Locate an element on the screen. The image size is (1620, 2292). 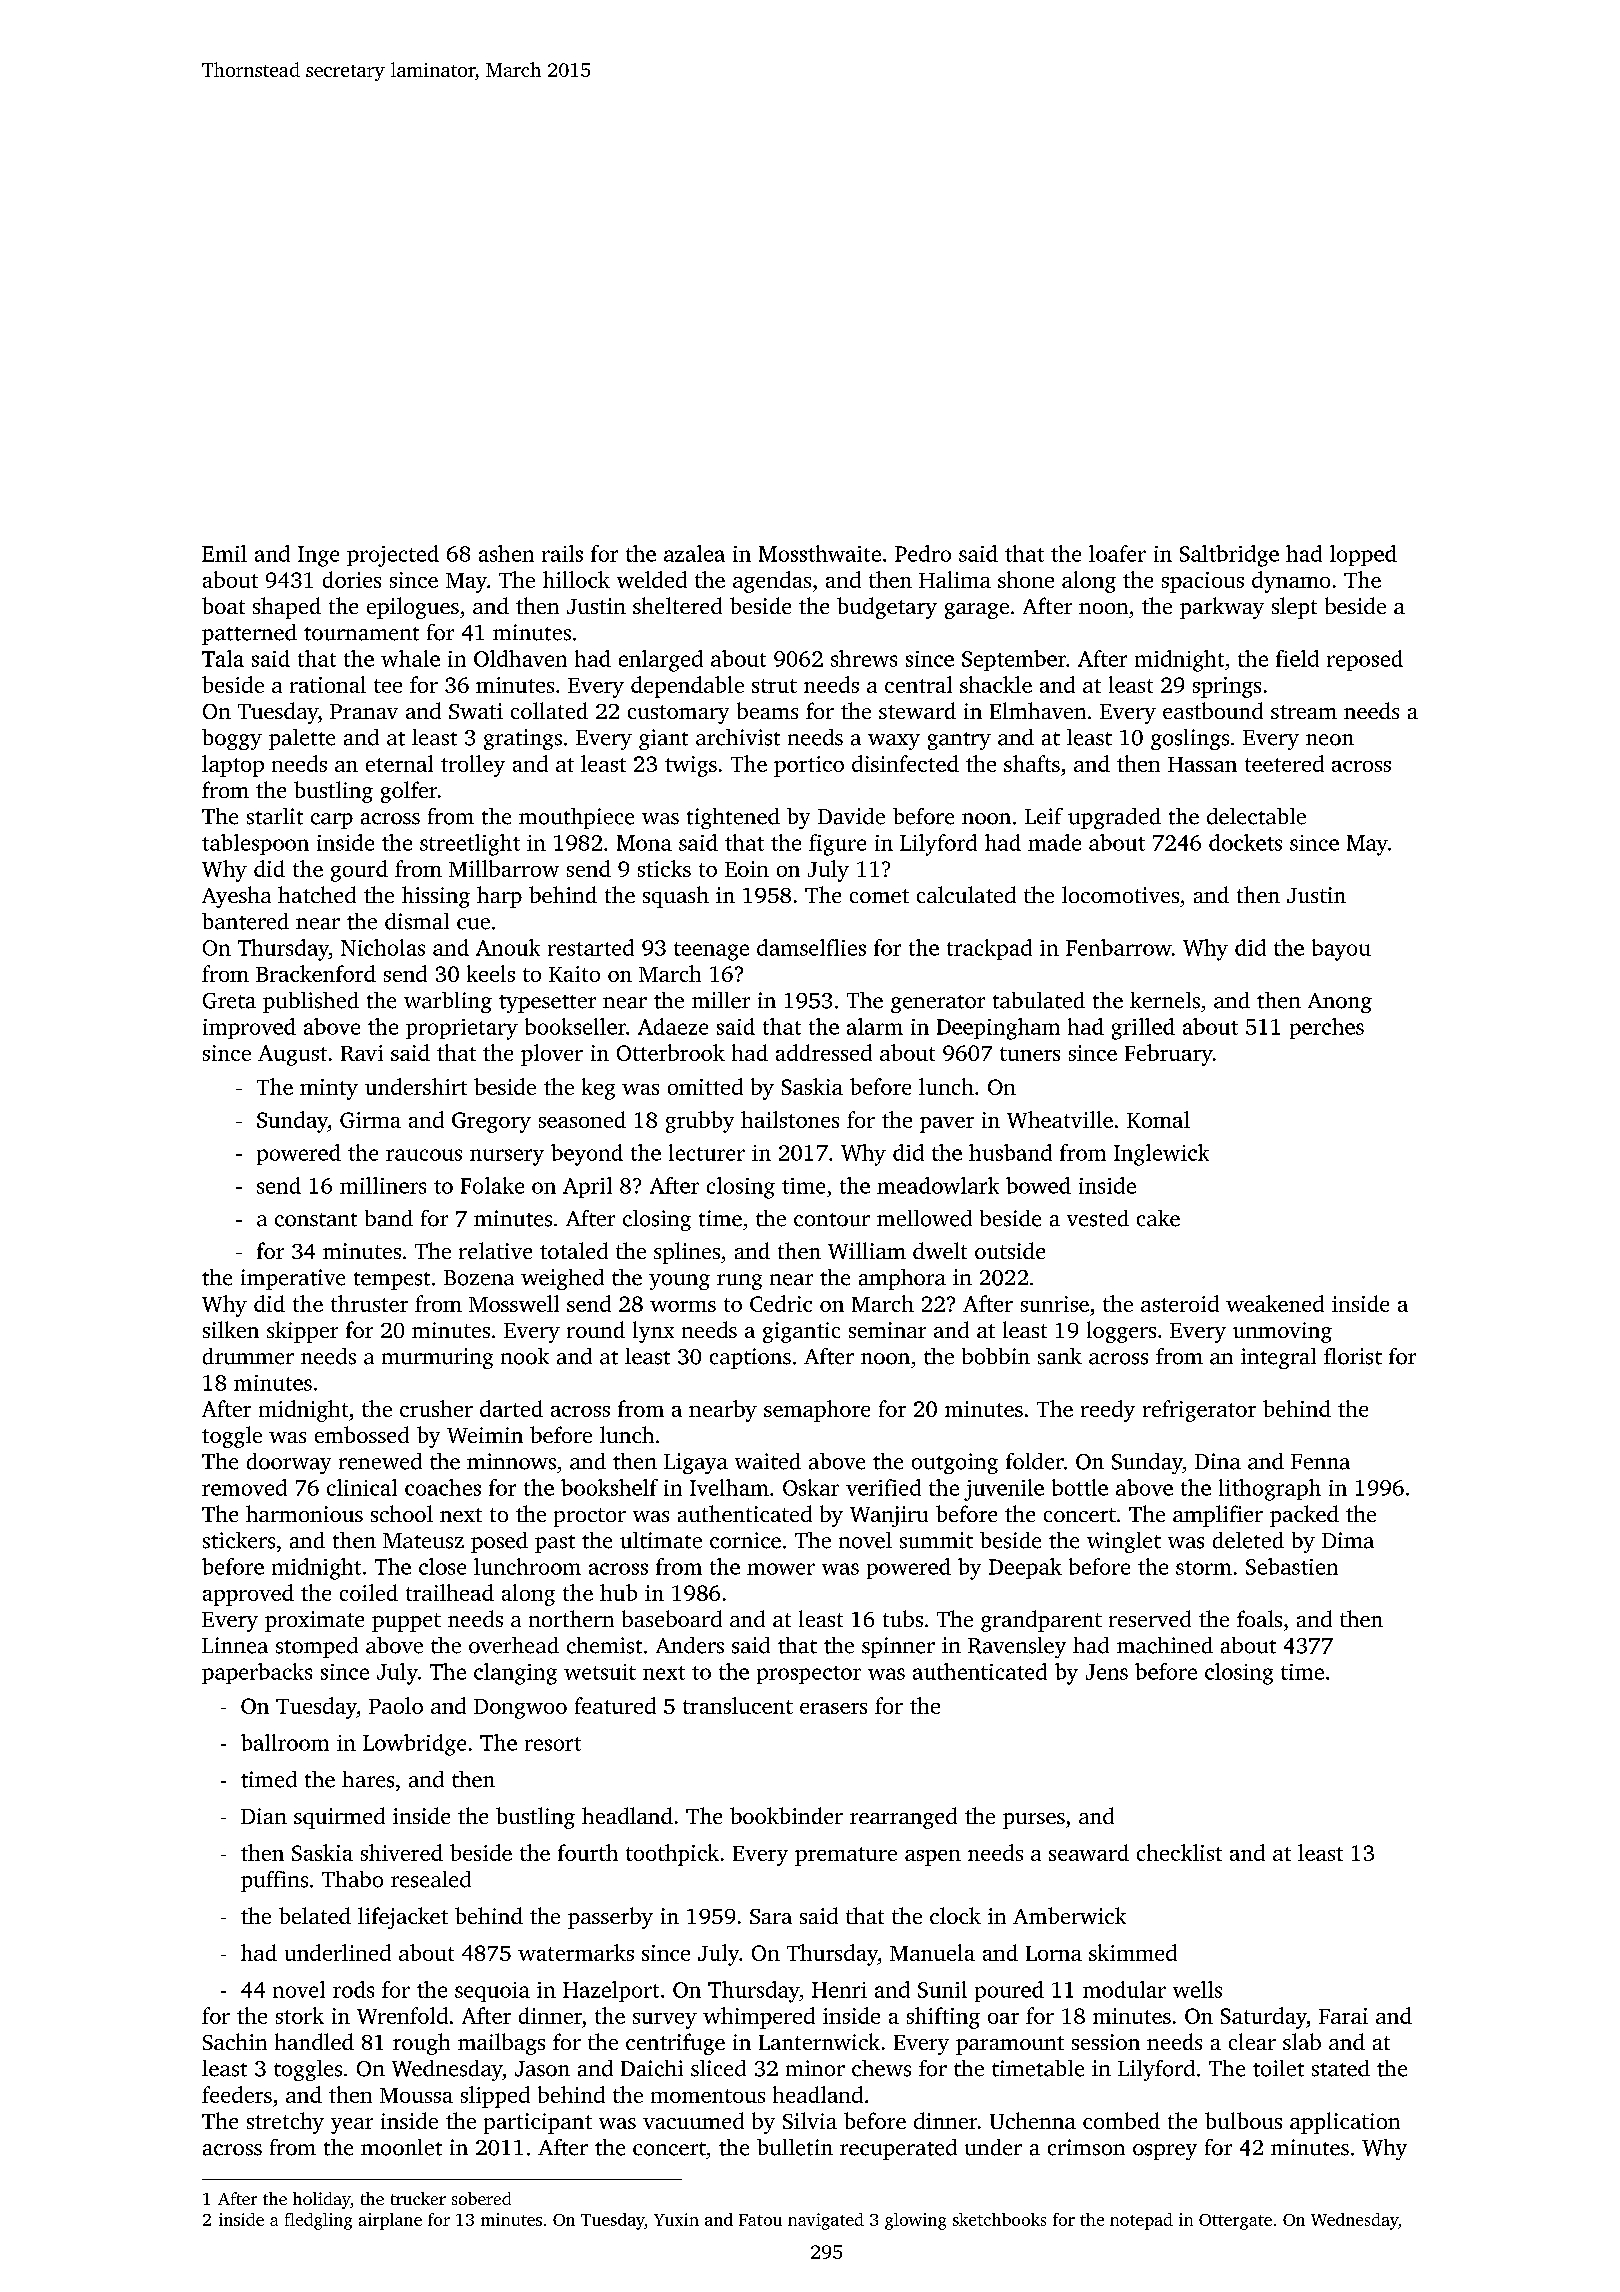
trucker is located at coordinates (418, 2198).
